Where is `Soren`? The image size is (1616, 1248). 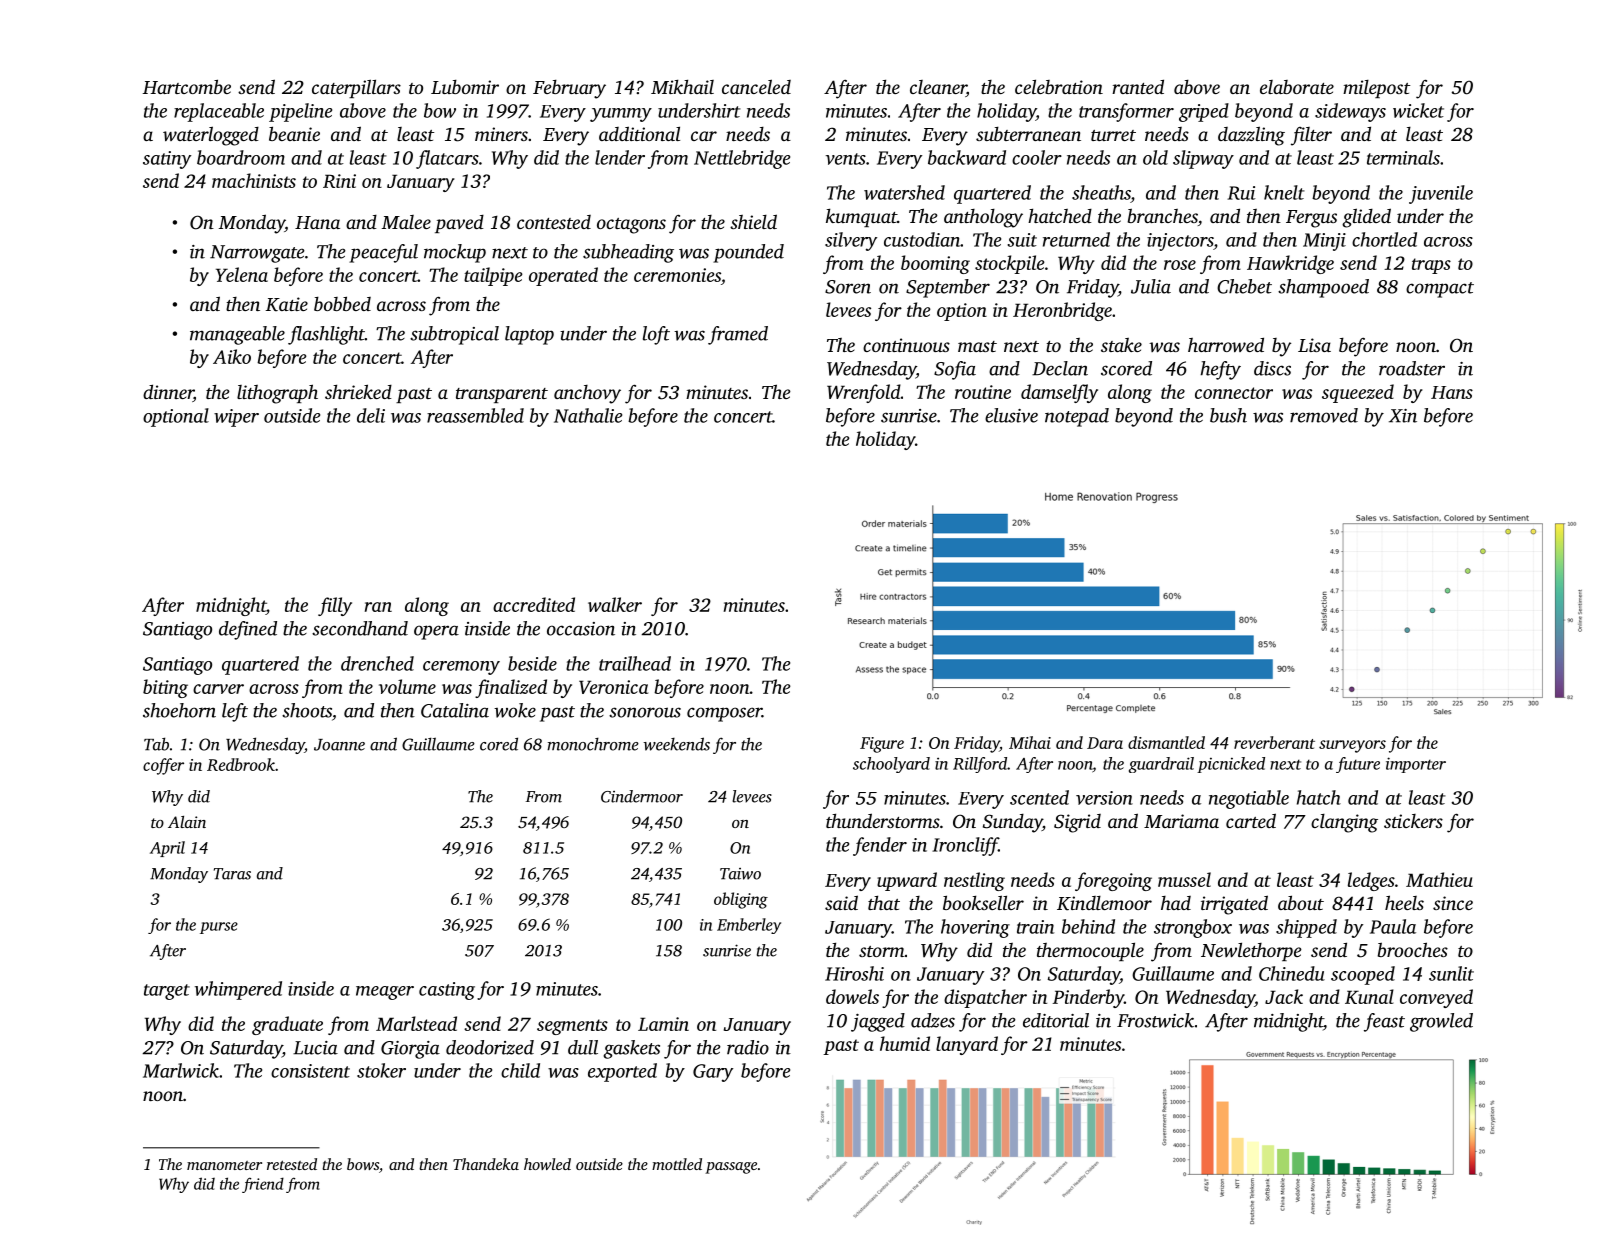 Soren is located at coordinates (848, 287).
